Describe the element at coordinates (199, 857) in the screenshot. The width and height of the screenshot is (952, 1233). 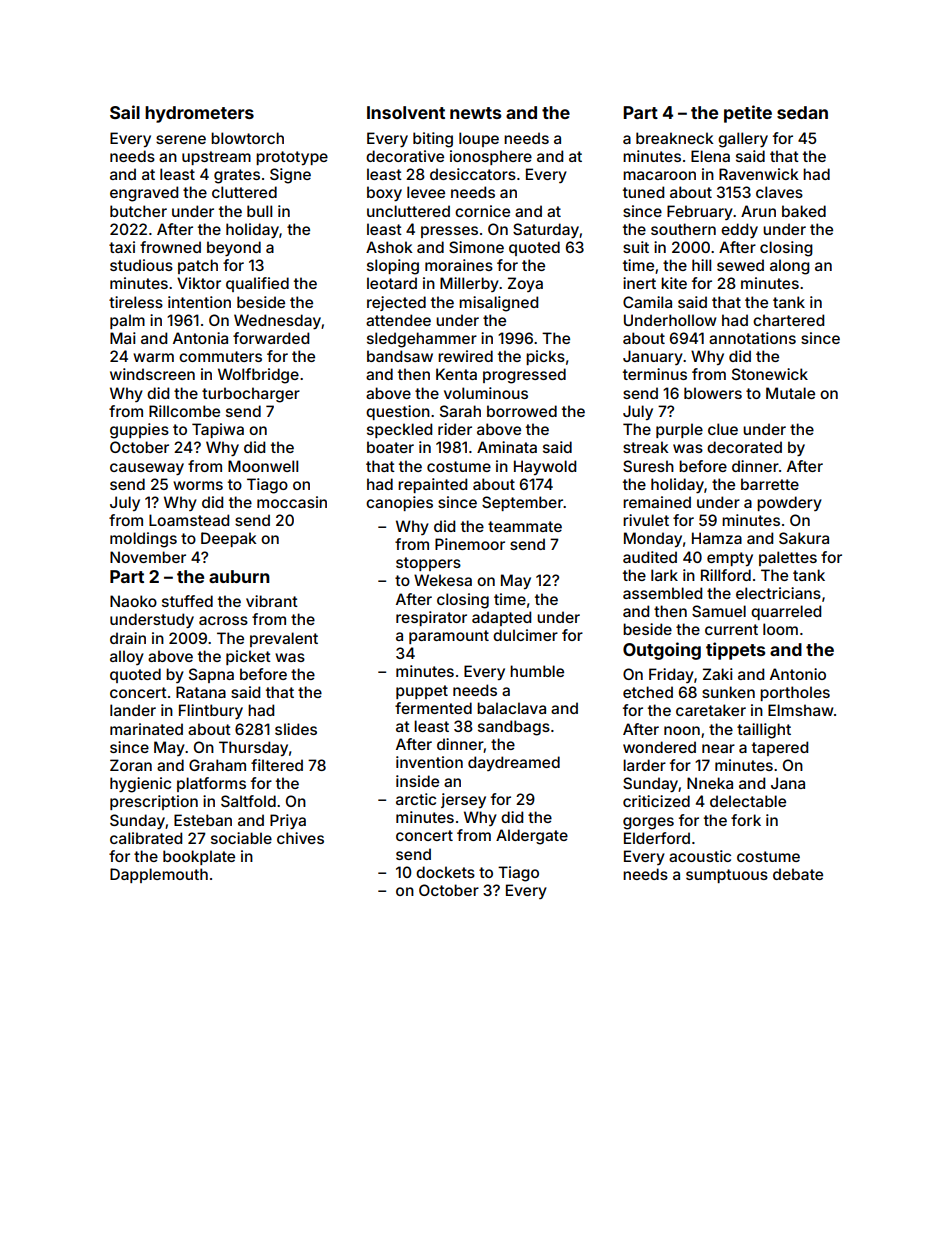
I see `bookplate` at that location.
